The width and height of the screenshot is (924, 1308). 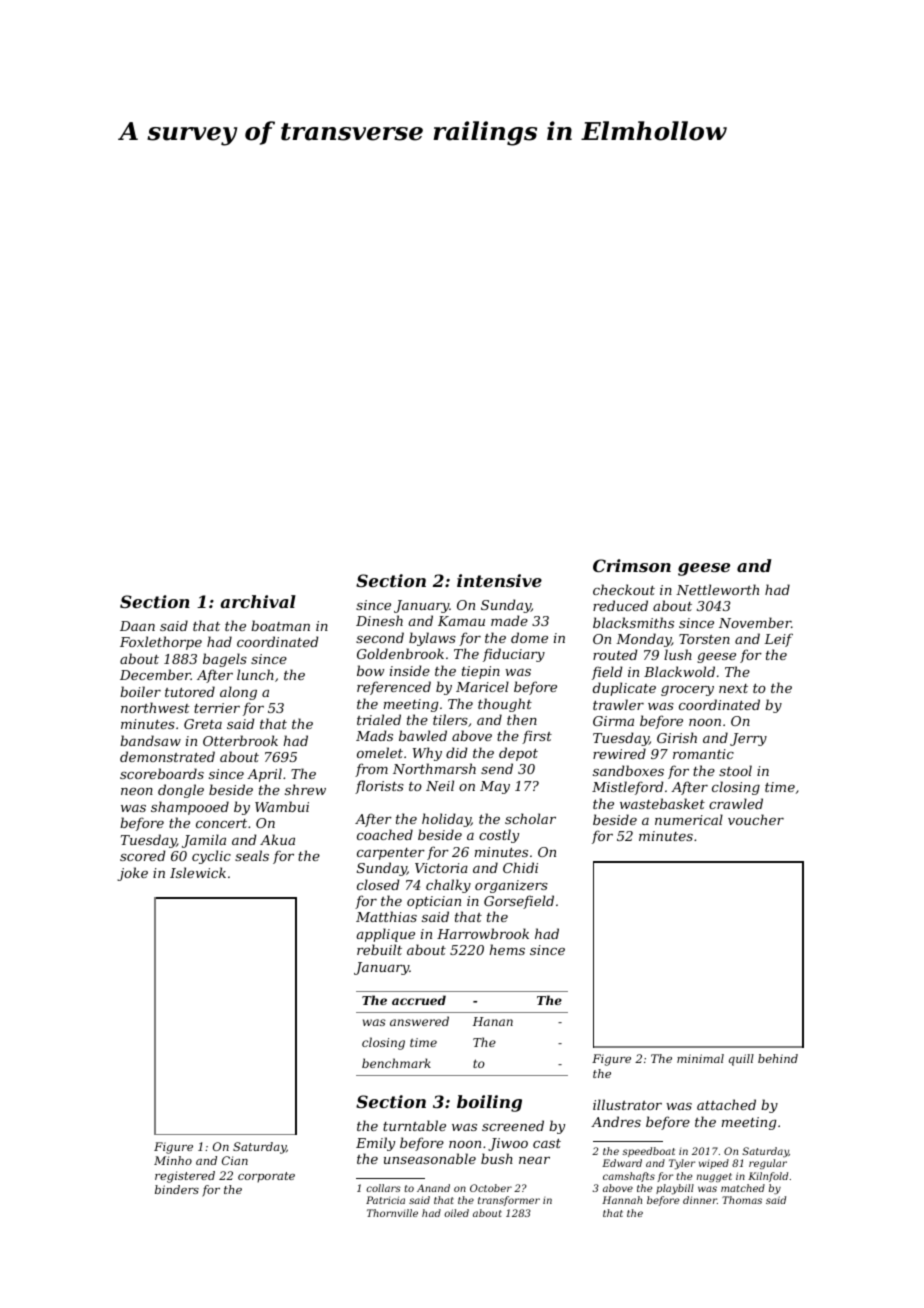 What do you see at coordinates (374, 735) in the screenshot?
I see `Mads` at bounding box center [374, 735].
